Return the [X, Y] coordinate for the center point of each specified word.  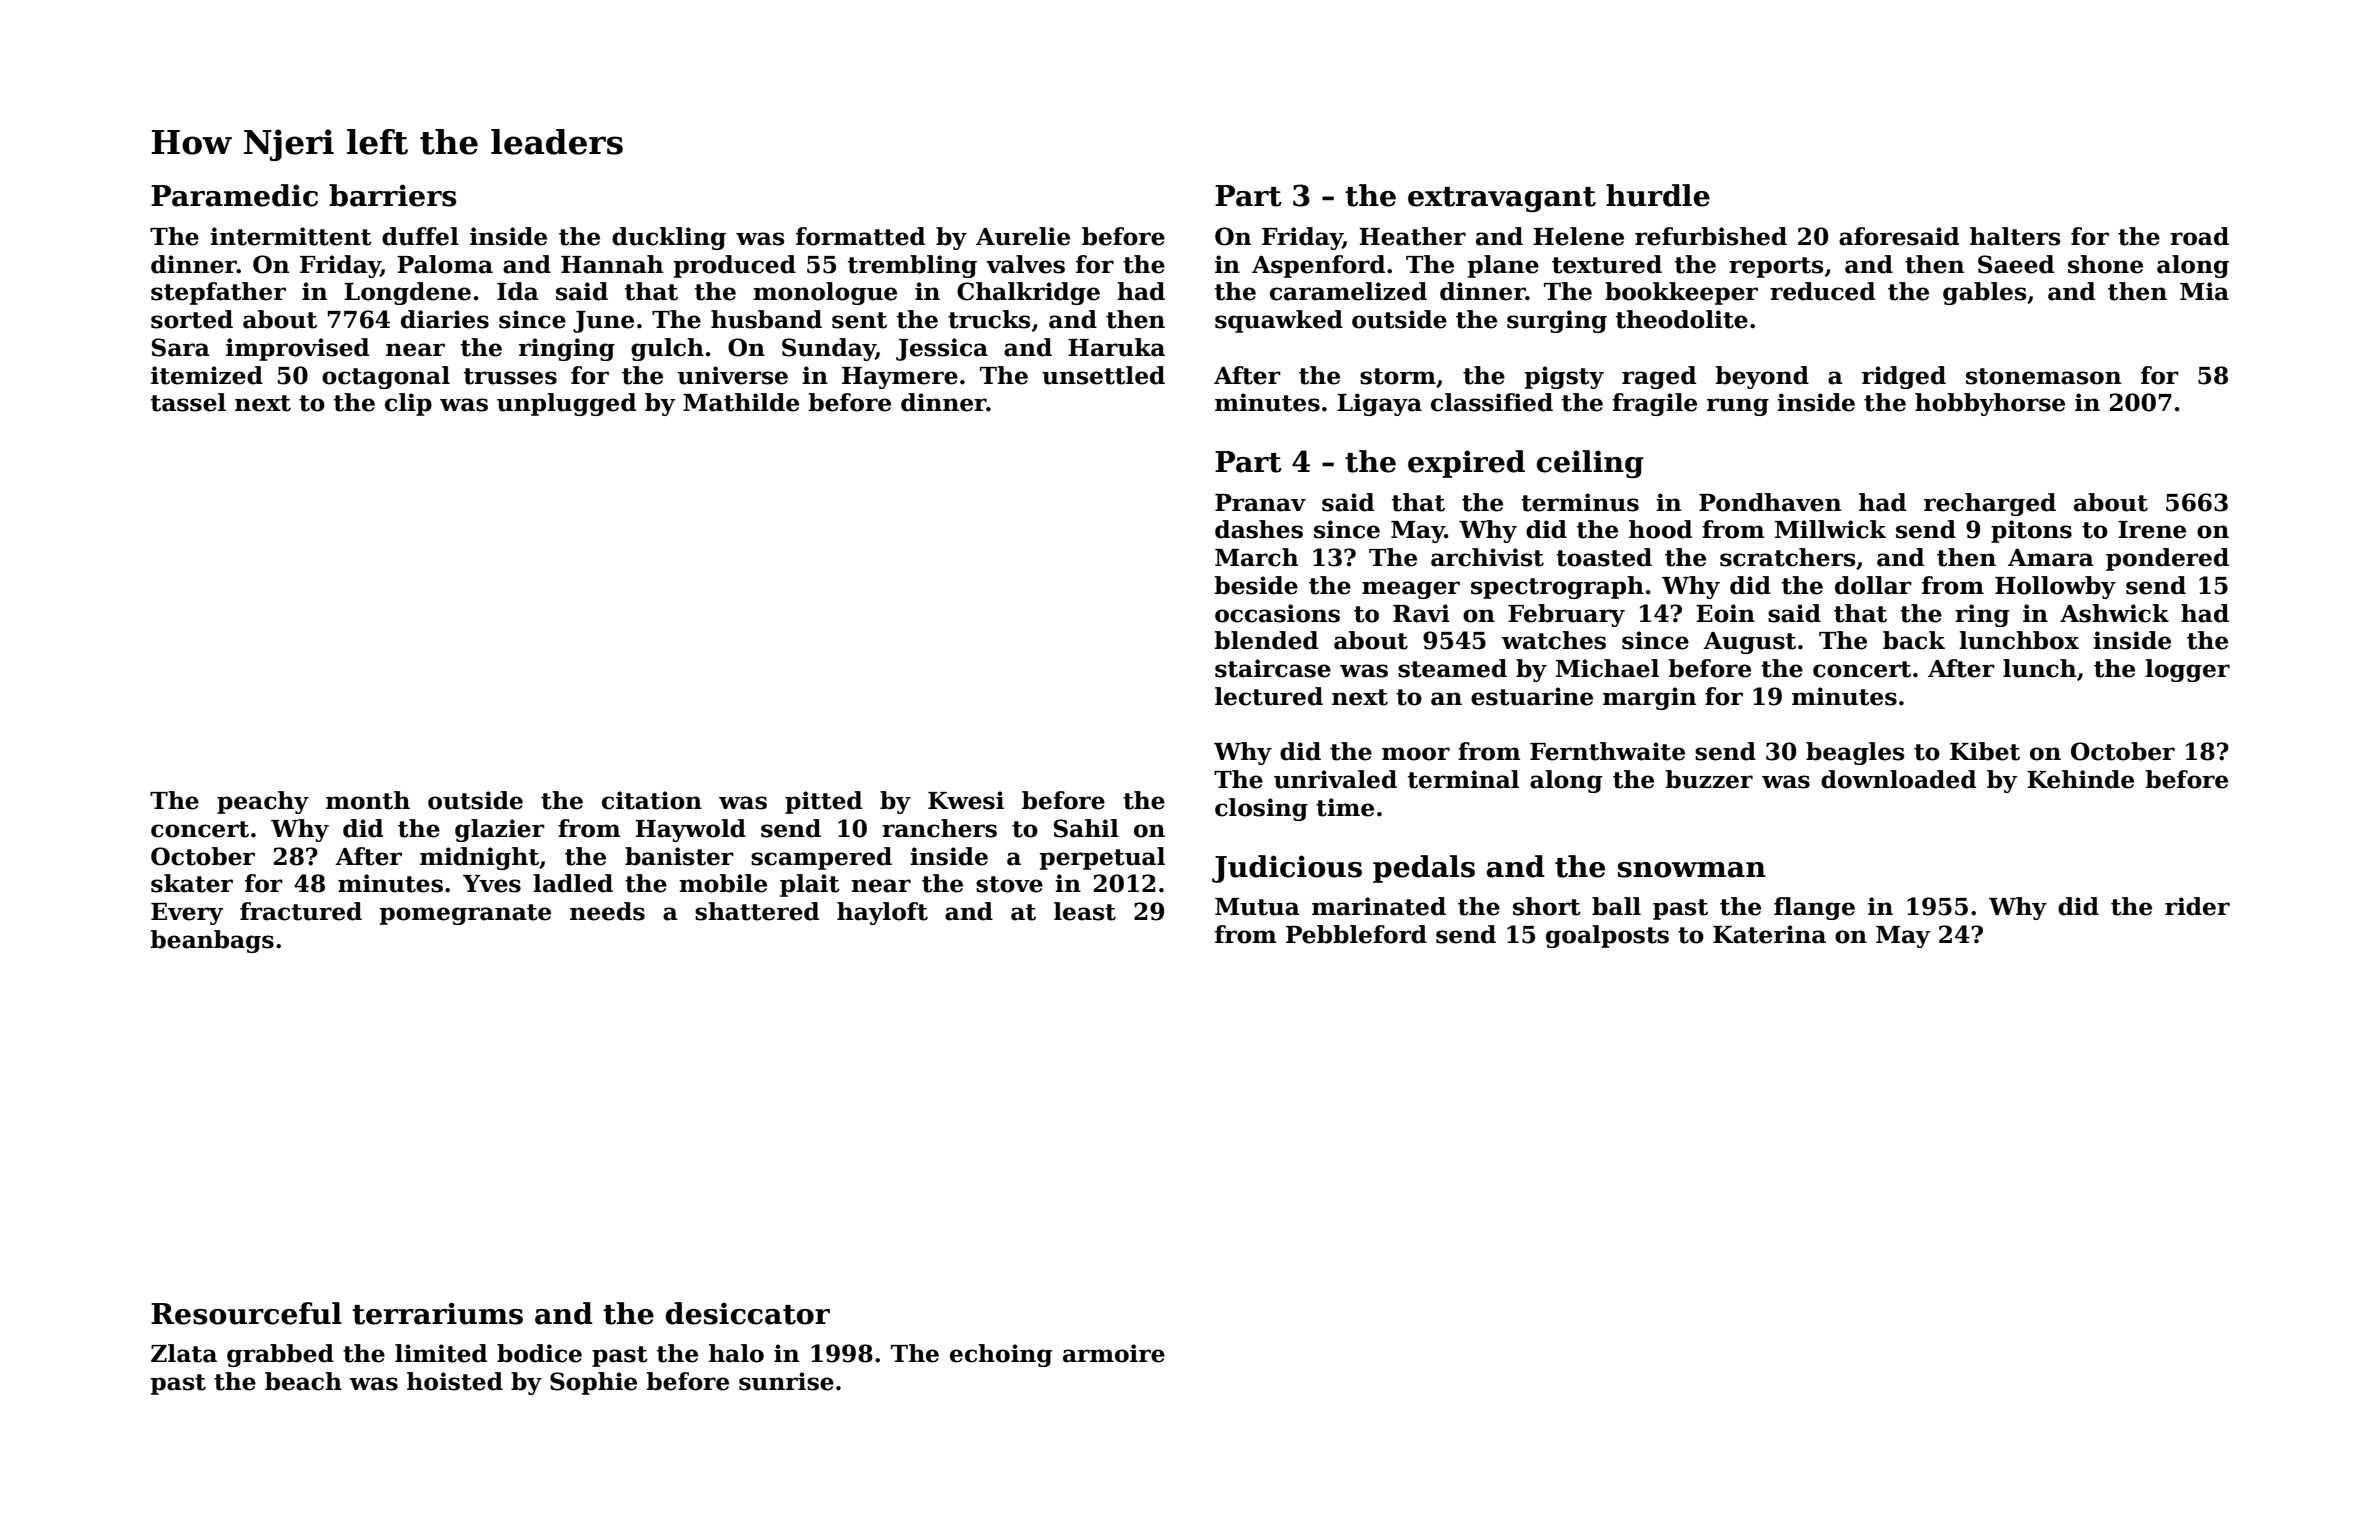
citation [652, 800]
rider [2197, 906]
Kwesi [966, 800]
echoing [1001, 1355]
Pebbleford [1356, 934]
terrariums [437, 1313]
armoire [1114, 1353]
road [2199, 236]
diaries [445, 319]
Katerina [1769, 934]
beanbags [212, 941]
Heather [1412, 236]
